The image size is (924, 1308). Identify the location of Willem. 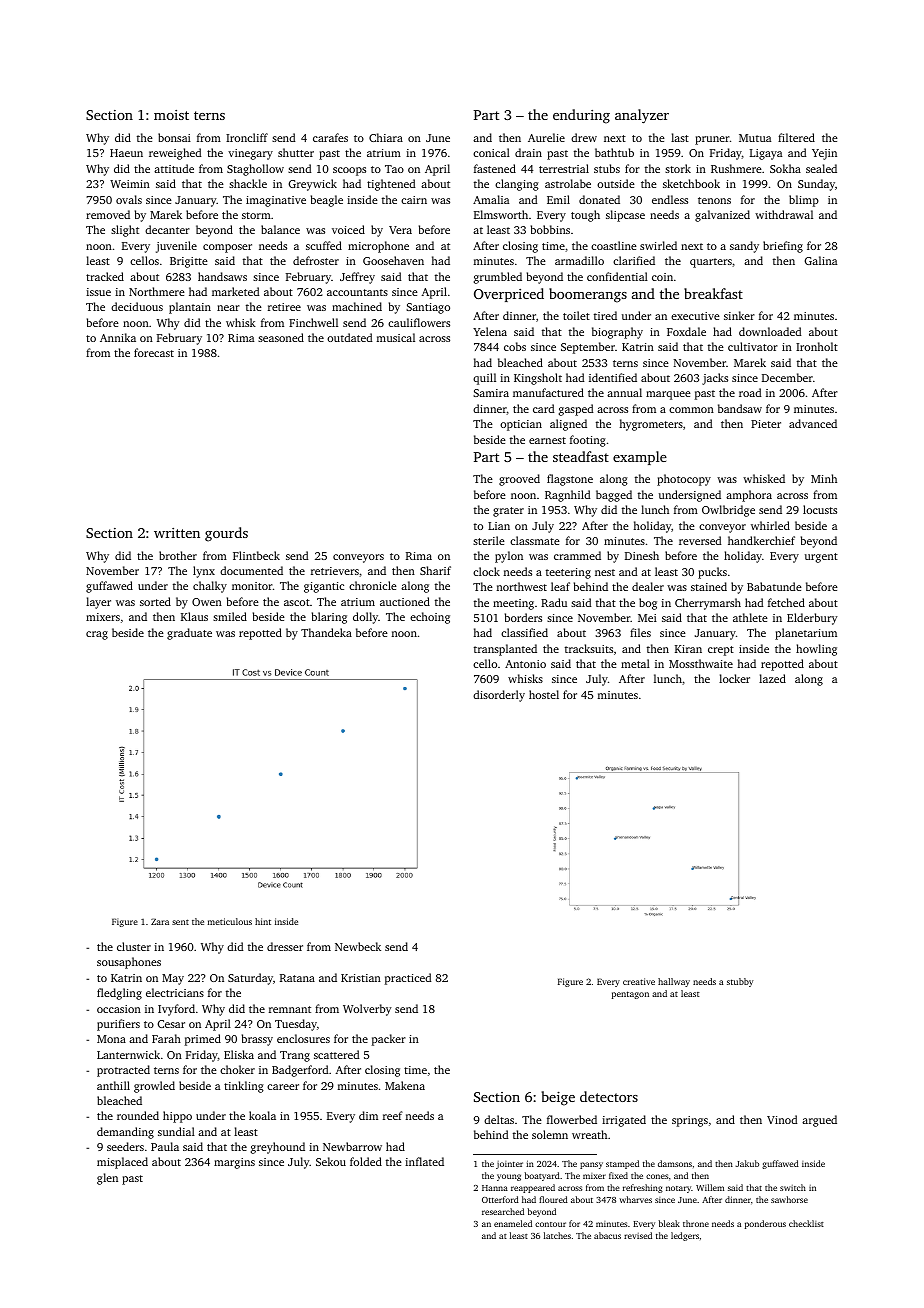
(710, 1187).
